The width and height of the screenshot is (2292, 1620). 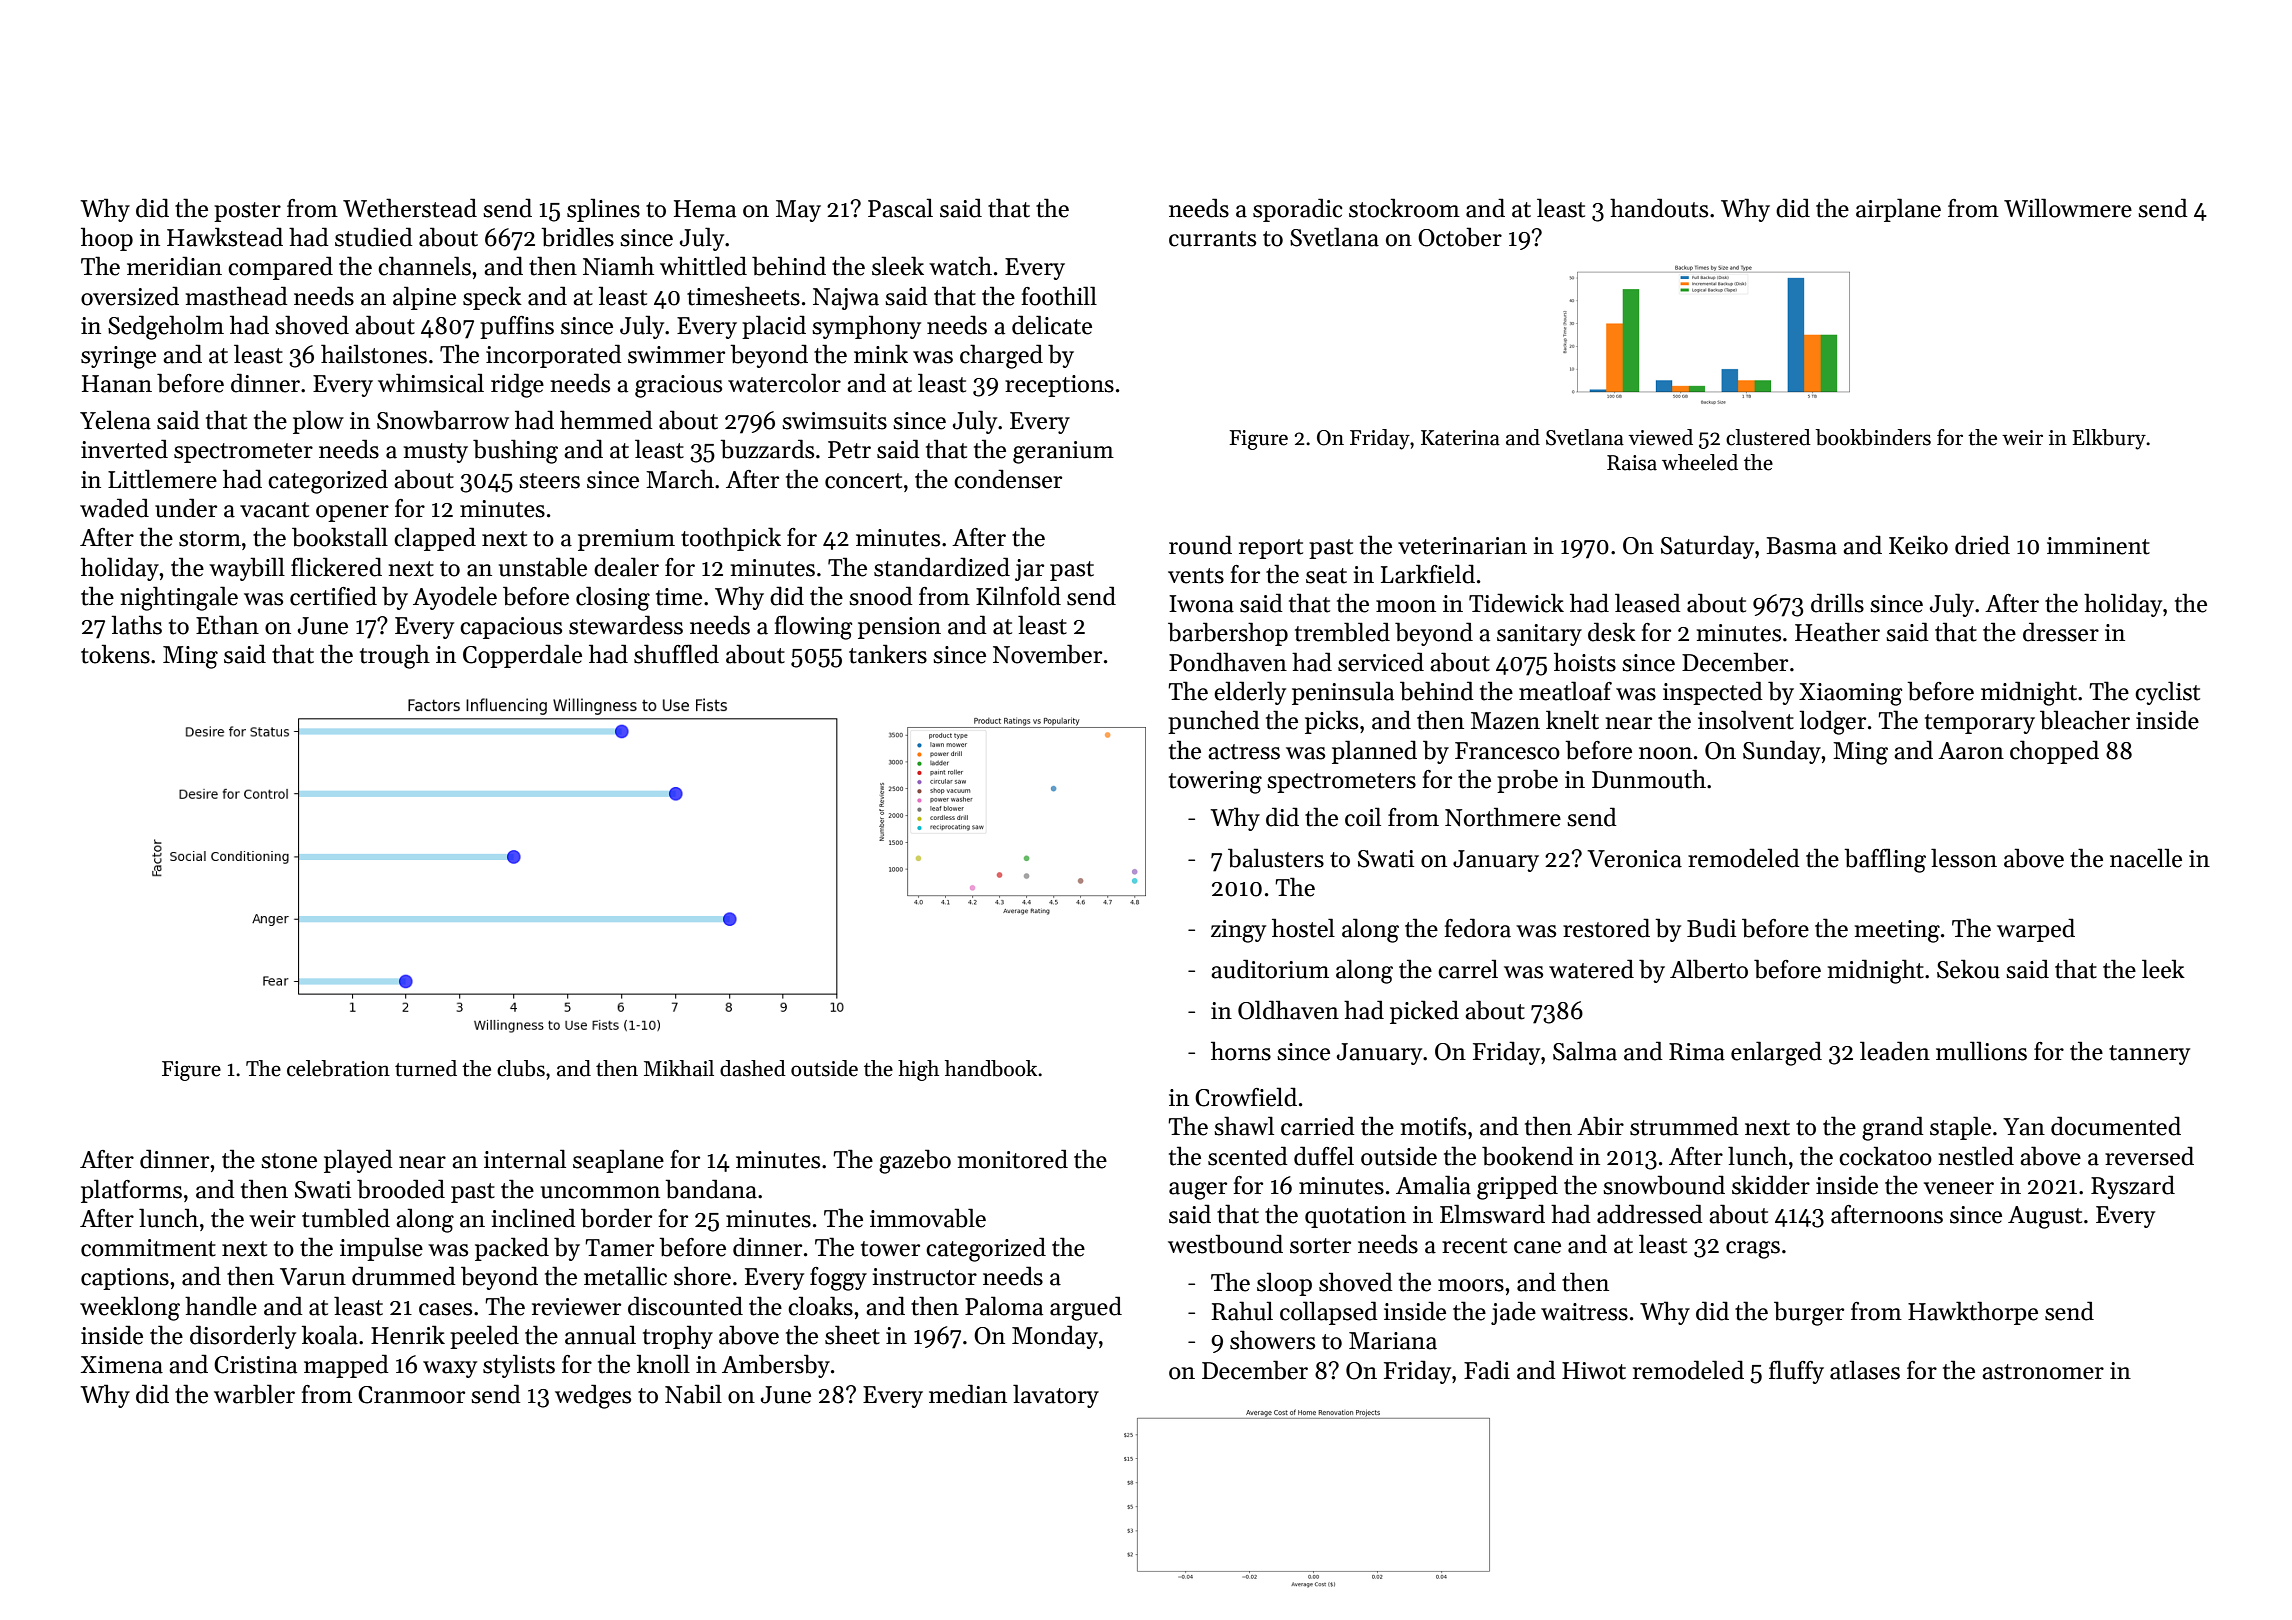 What do you see at coordinates (1250, 693) in the screenshot?
I see `elderly` at bounding box center [1250, 693].
